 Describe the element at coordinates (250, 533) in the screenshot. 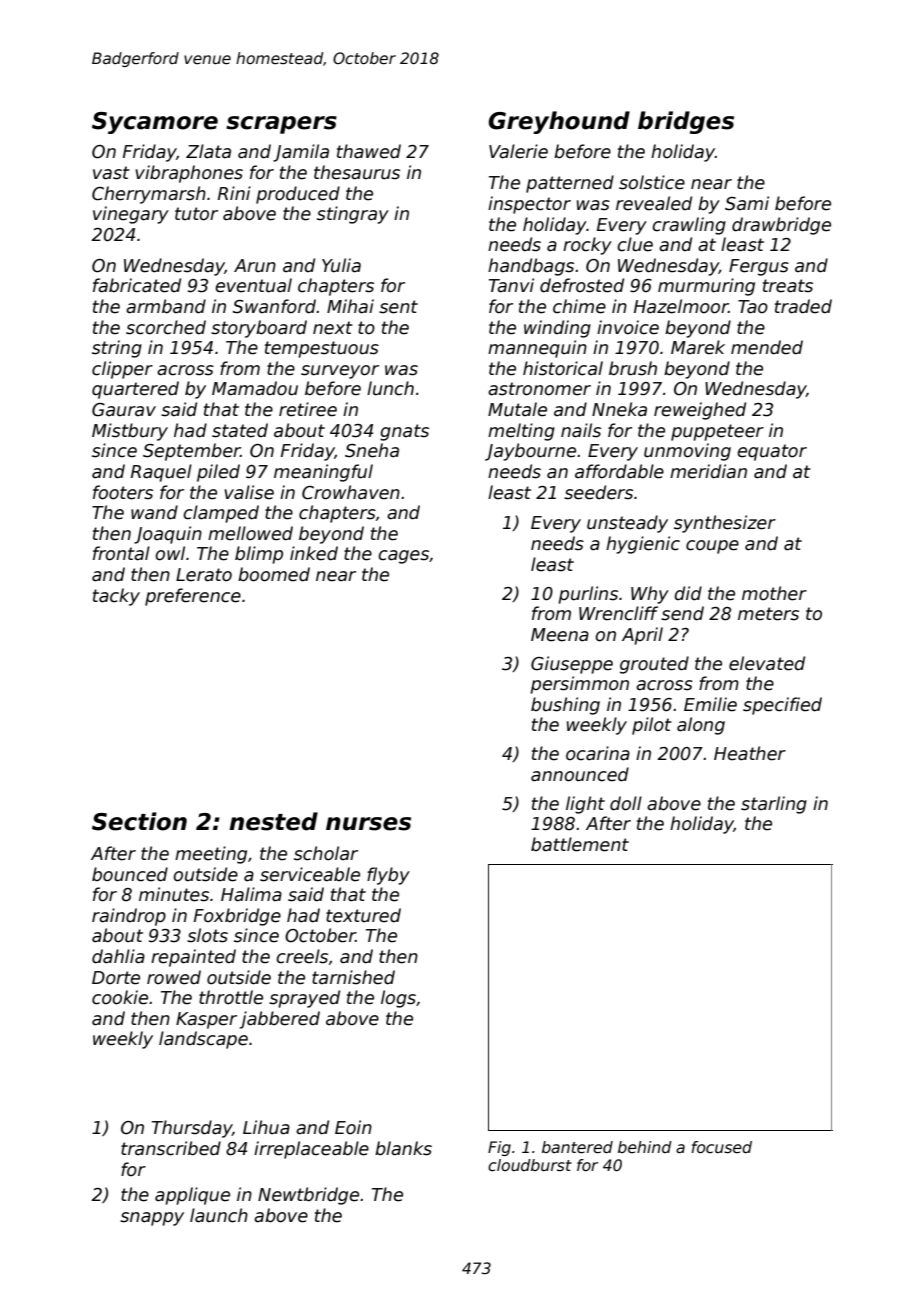

I see `mellowed` at that location.
